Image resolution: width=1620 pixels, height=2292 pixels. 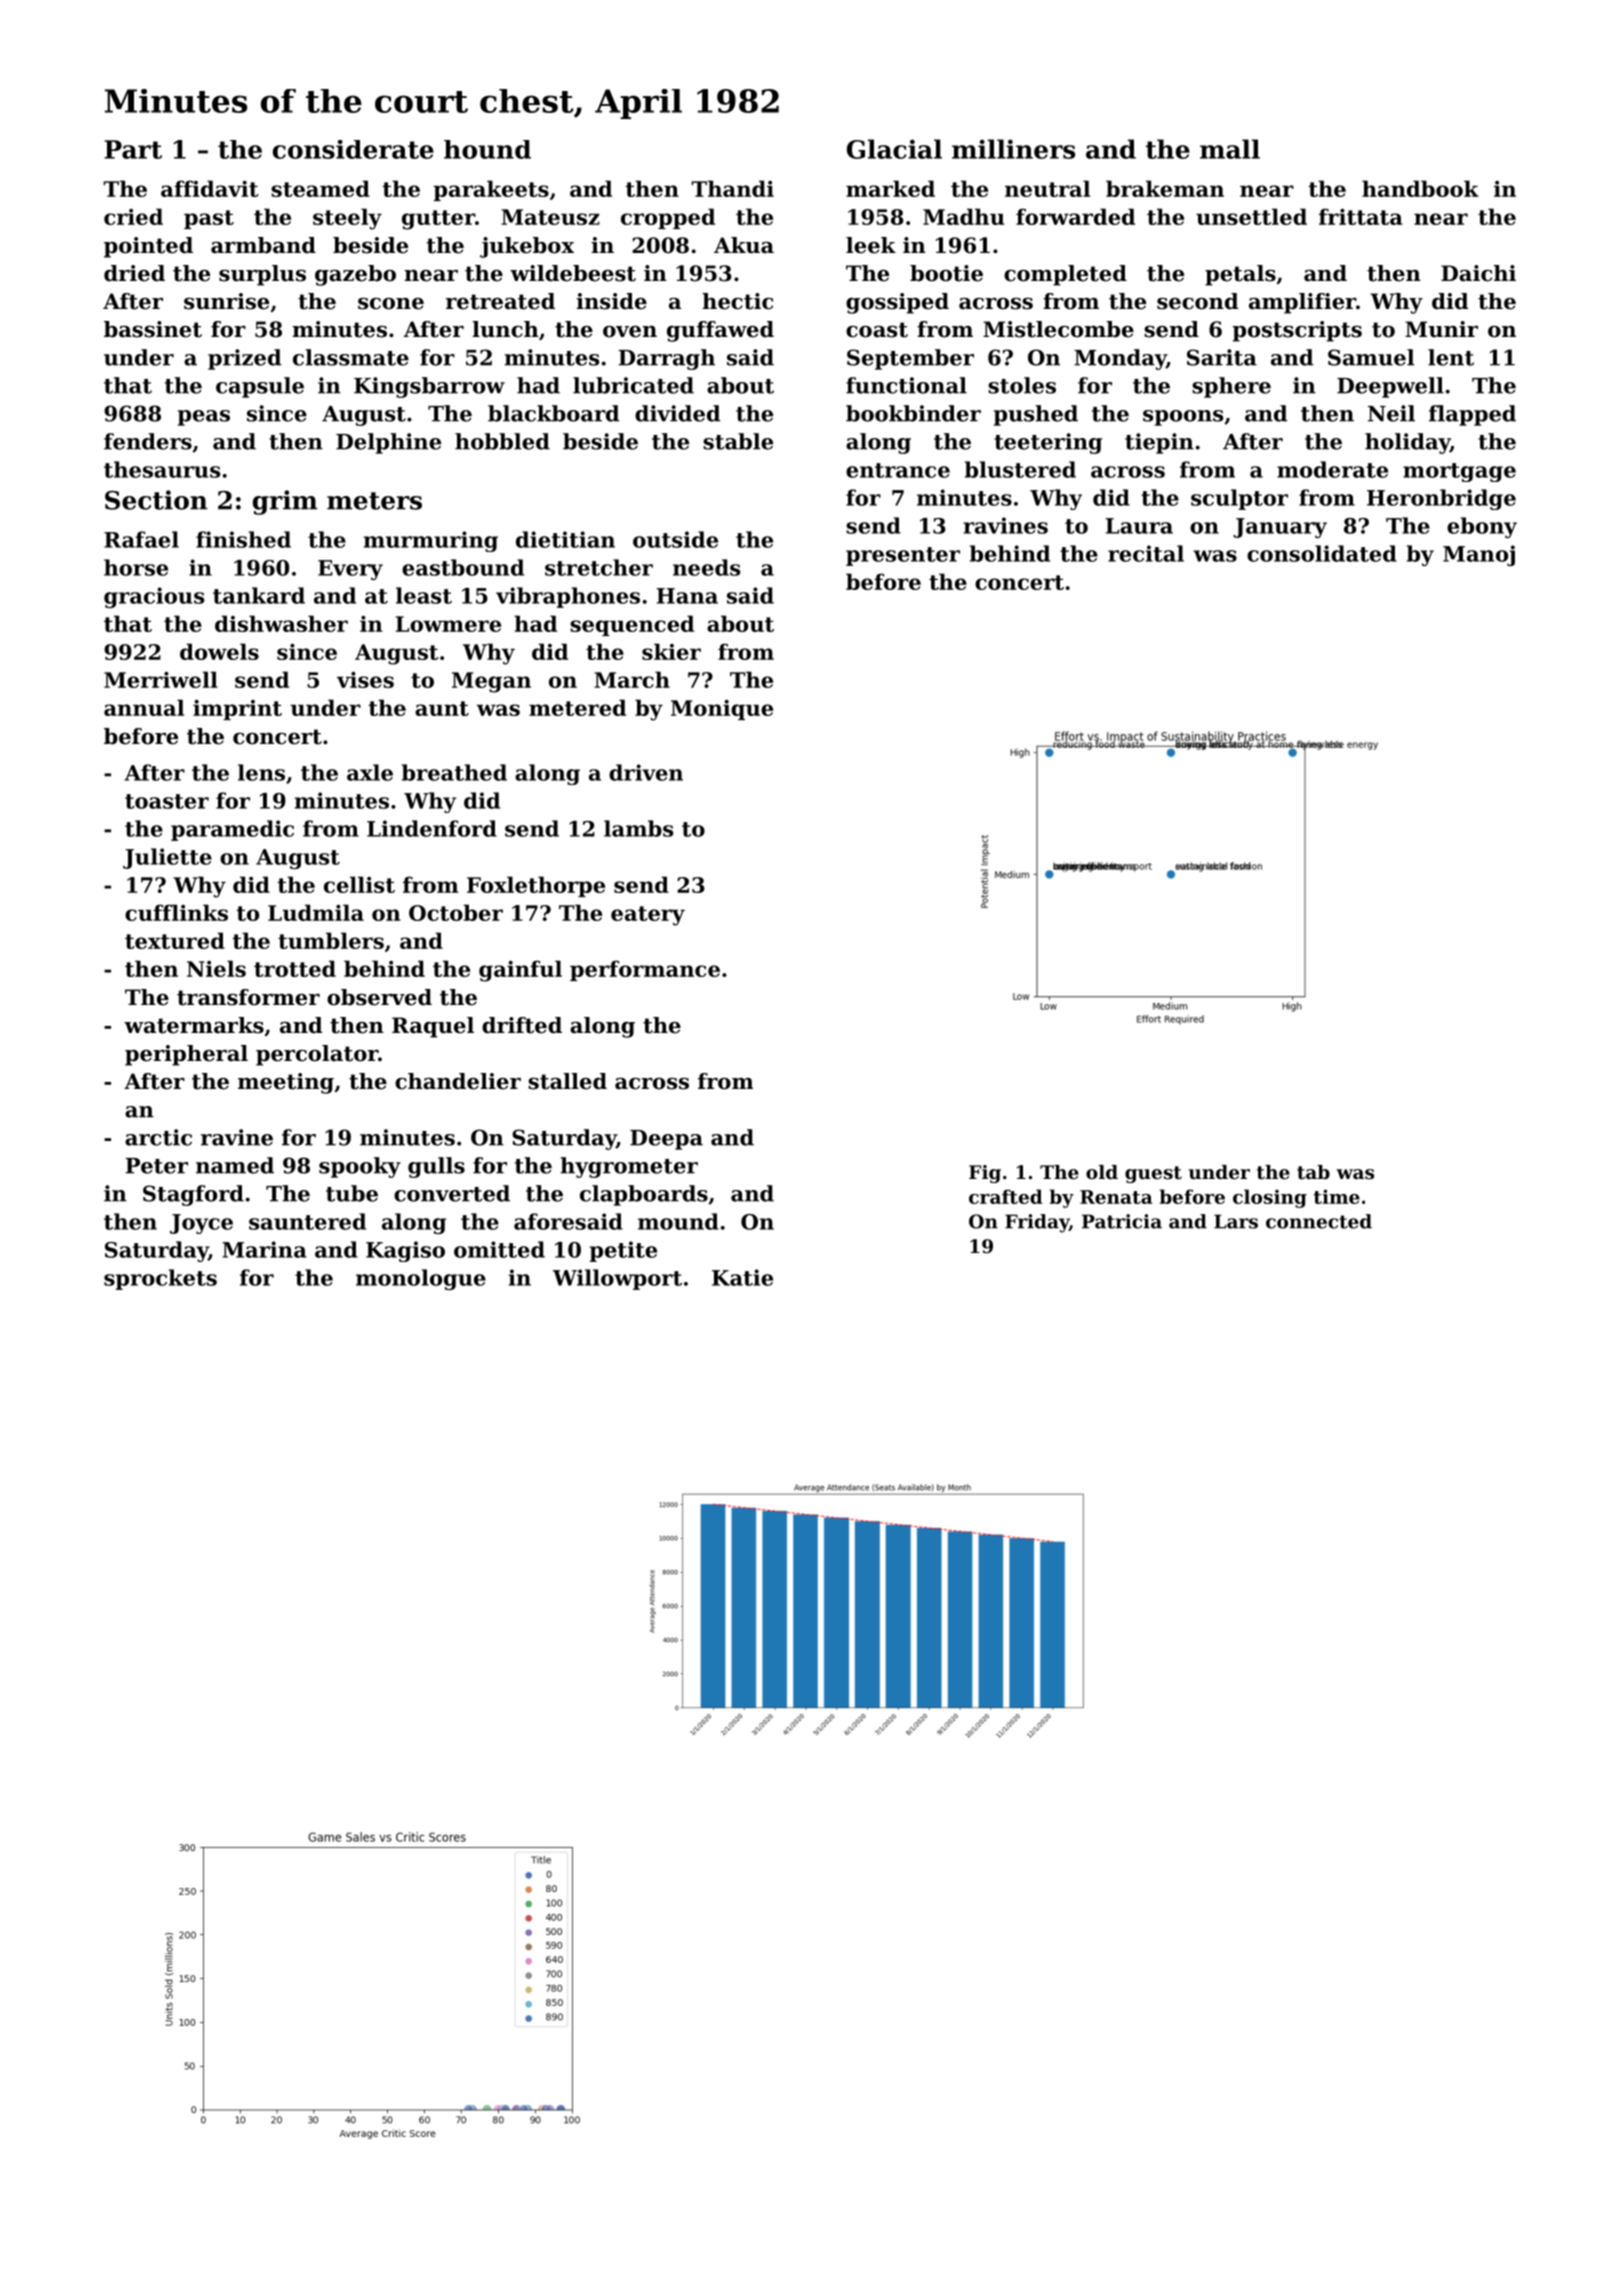 What do you see at coordinates (133, 149) in the page?
I see `Part` at bounding box center [133, 149].
